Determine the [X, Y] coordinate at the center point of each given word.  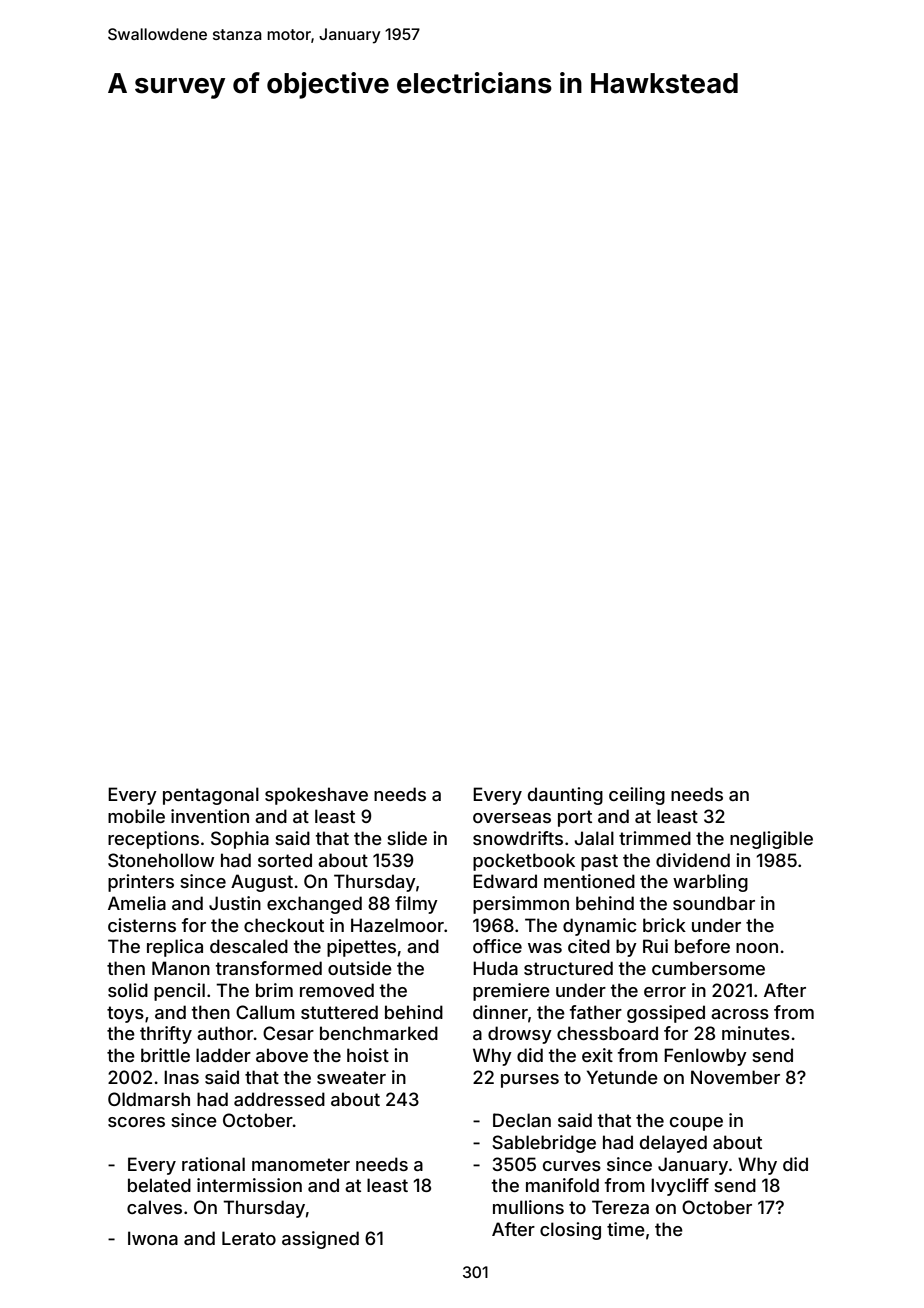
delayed [673, 1144]
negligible [771, 840]
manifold [562, 1185]
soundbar [714, 903]
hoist [368, 1055]
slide [407, 838]
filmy [416, 905]
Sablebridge [544, 1144]
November [735, 1077]
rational [213, 1164]
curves [572, 1166]
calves [154, 1207]
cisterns [142, 925]
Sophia [240, 840]
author [225, 1033]
